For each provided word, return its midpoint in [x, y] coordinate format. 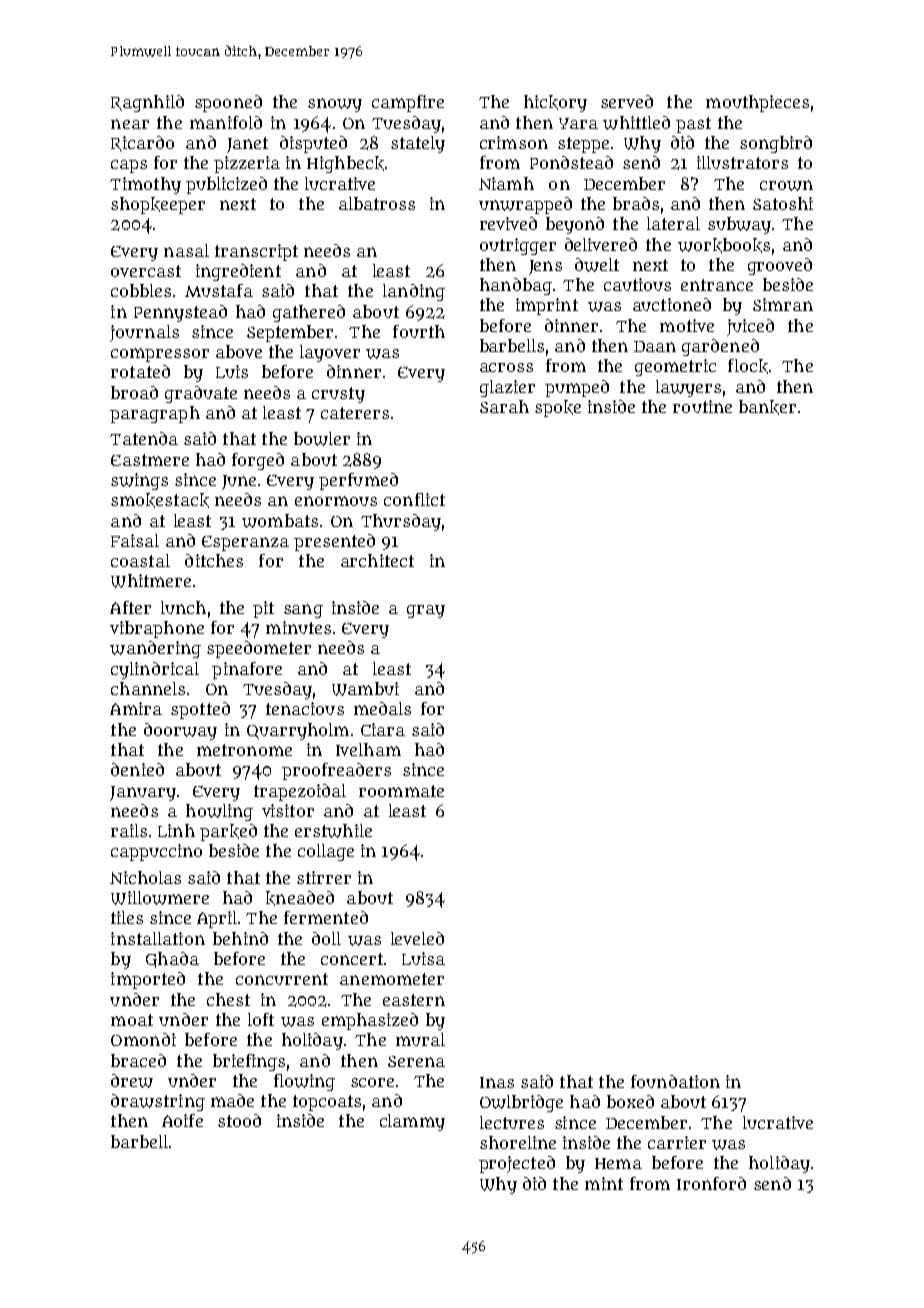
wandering [155, 649]
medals [382, 708]
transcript [256, 252]
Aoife [182, 1120]
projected [517, 1164]
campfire [408, 103]
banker [767, 407]
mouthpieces [757, 103]
